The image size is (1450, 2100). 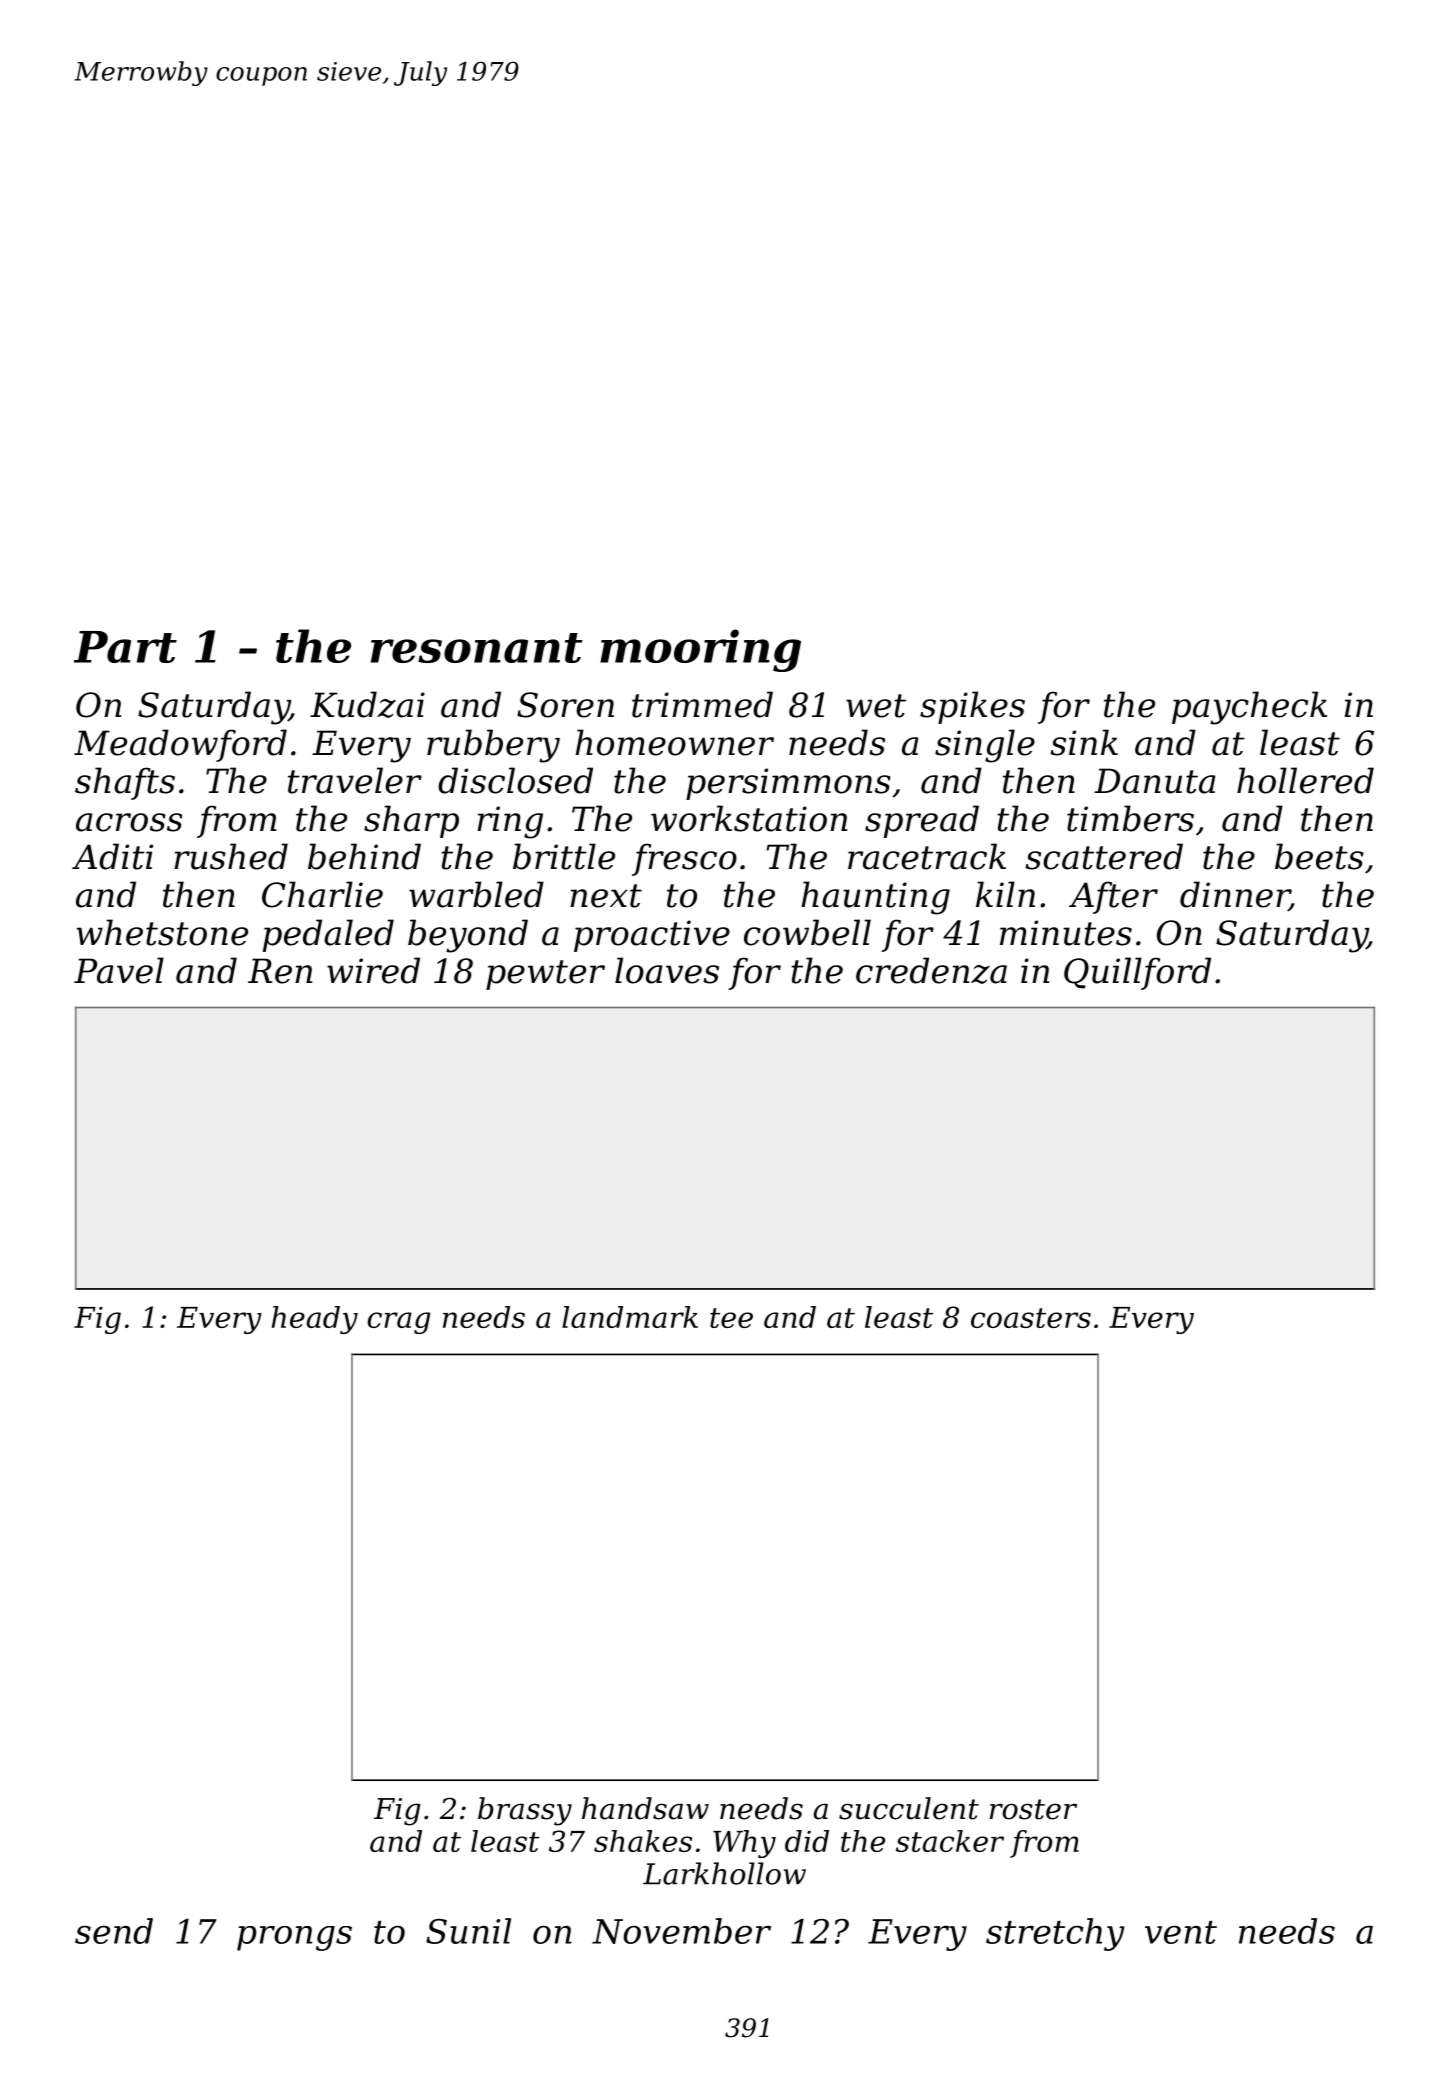 I want to click on prongs, so click(x=294, y=1938).
